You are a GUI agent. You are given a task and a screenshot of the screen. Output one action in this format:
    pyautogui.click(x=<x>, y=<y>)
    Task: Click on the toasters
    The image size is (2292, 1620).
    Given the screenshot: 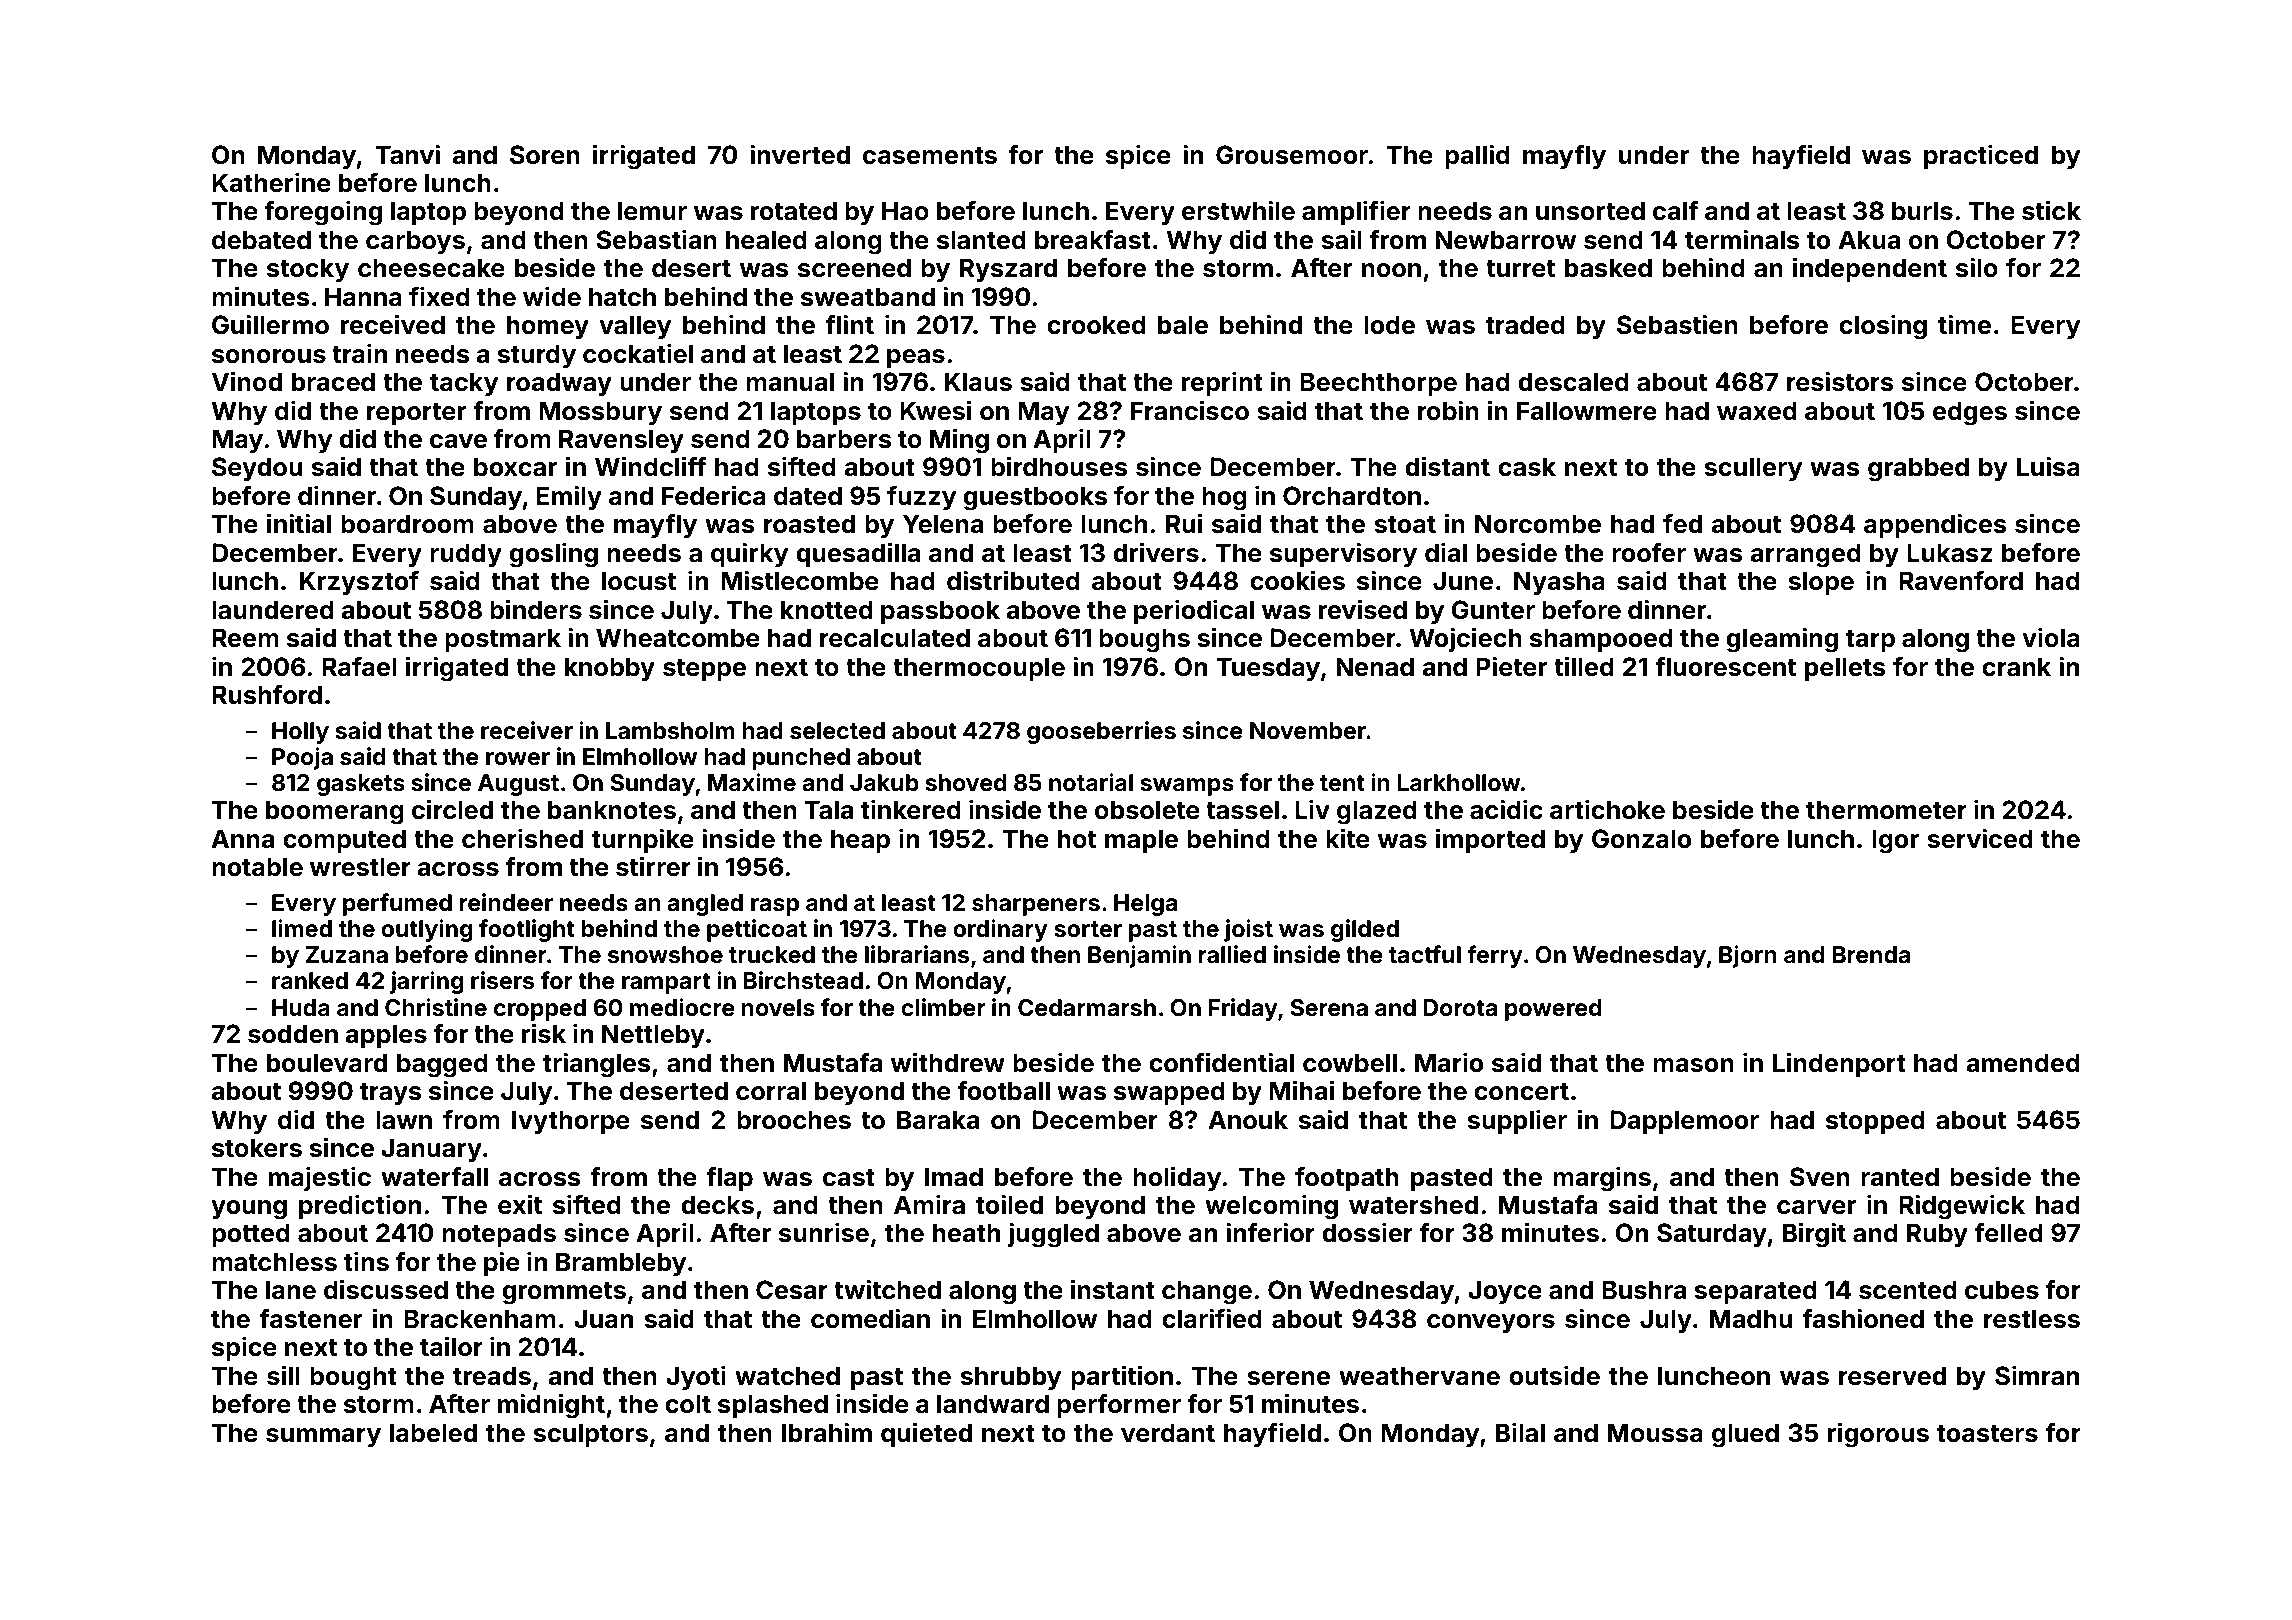 What is the action you would take?
    pyautogui.click(x=1987, y=1434)
